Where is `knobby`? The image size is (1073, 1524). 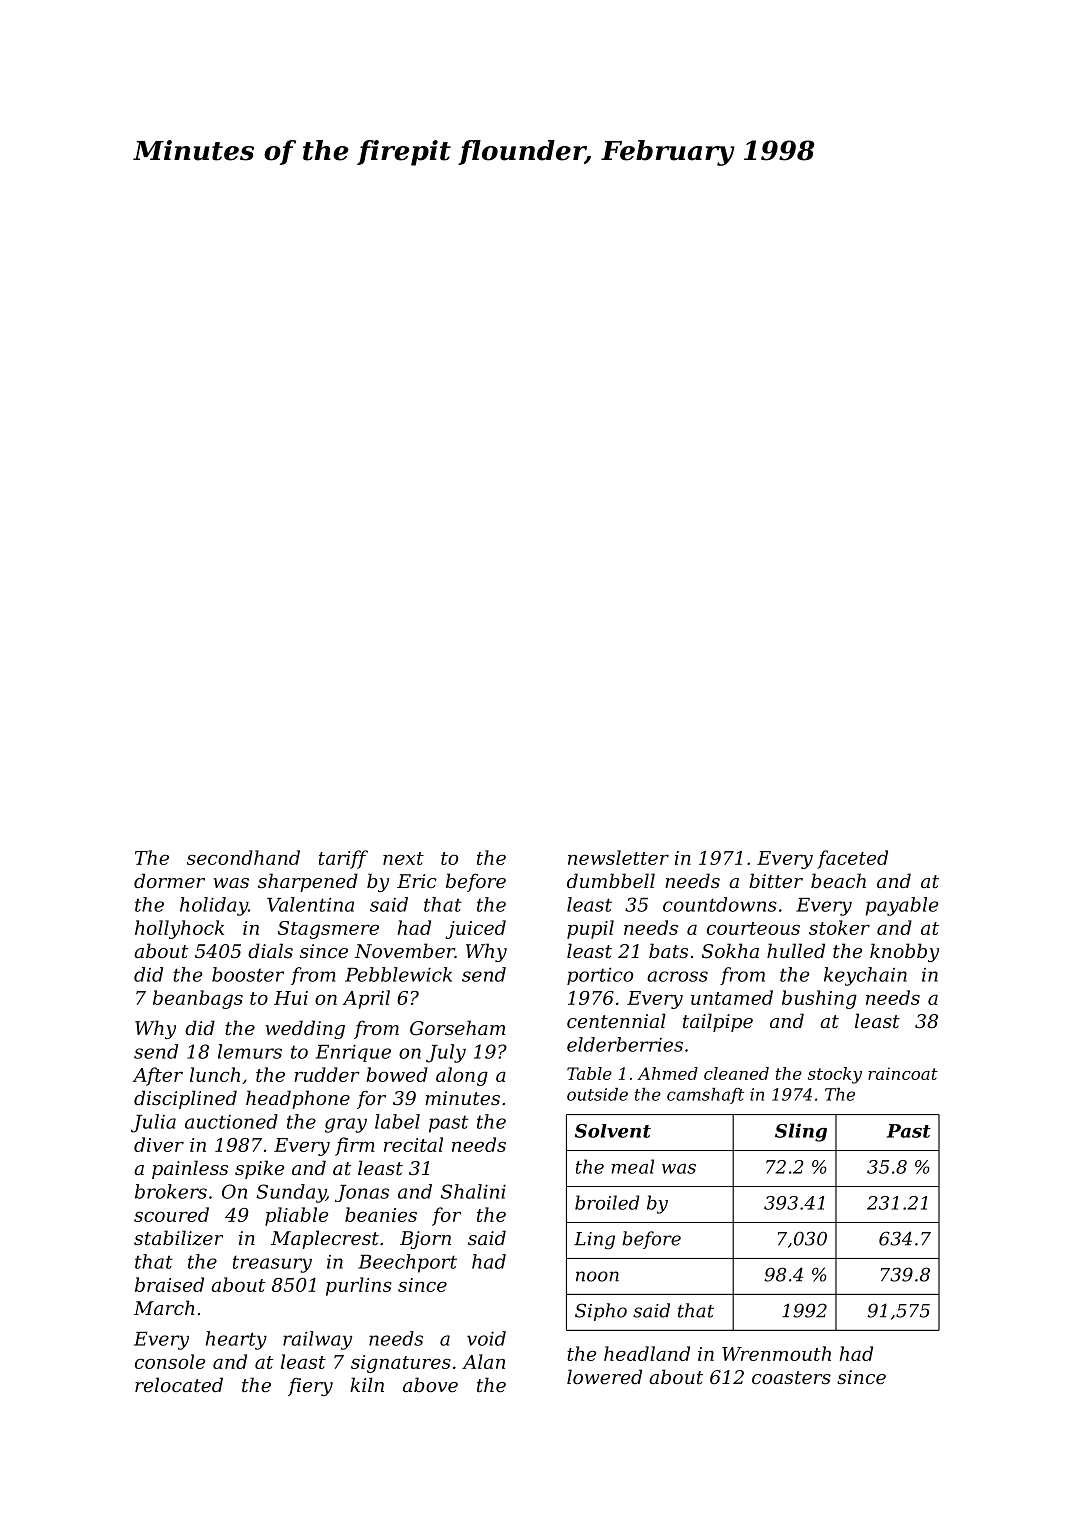 knobby is located at coordinates (904, 952).
